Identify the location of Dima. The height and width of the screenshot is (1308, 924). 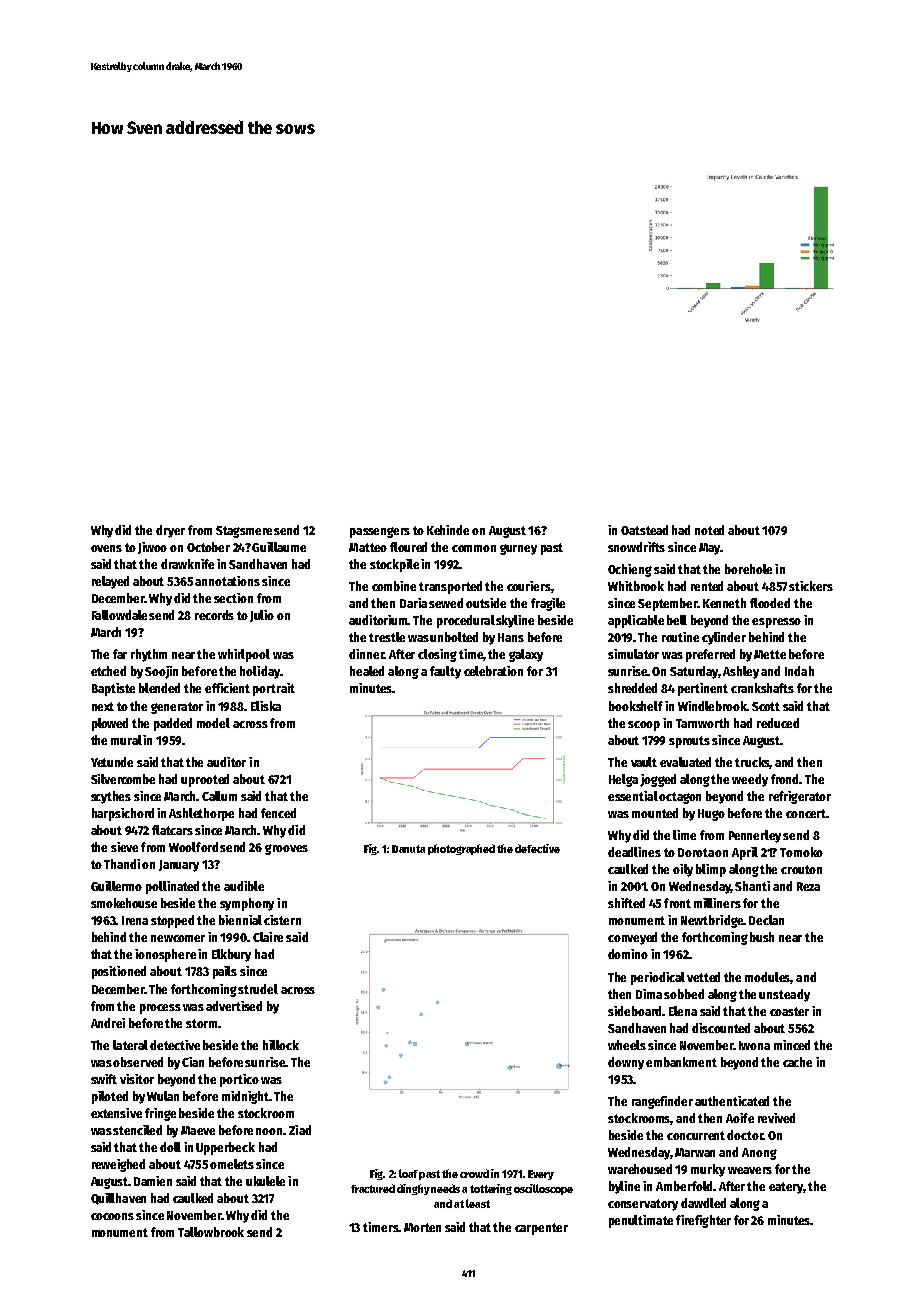
(649, 994).
